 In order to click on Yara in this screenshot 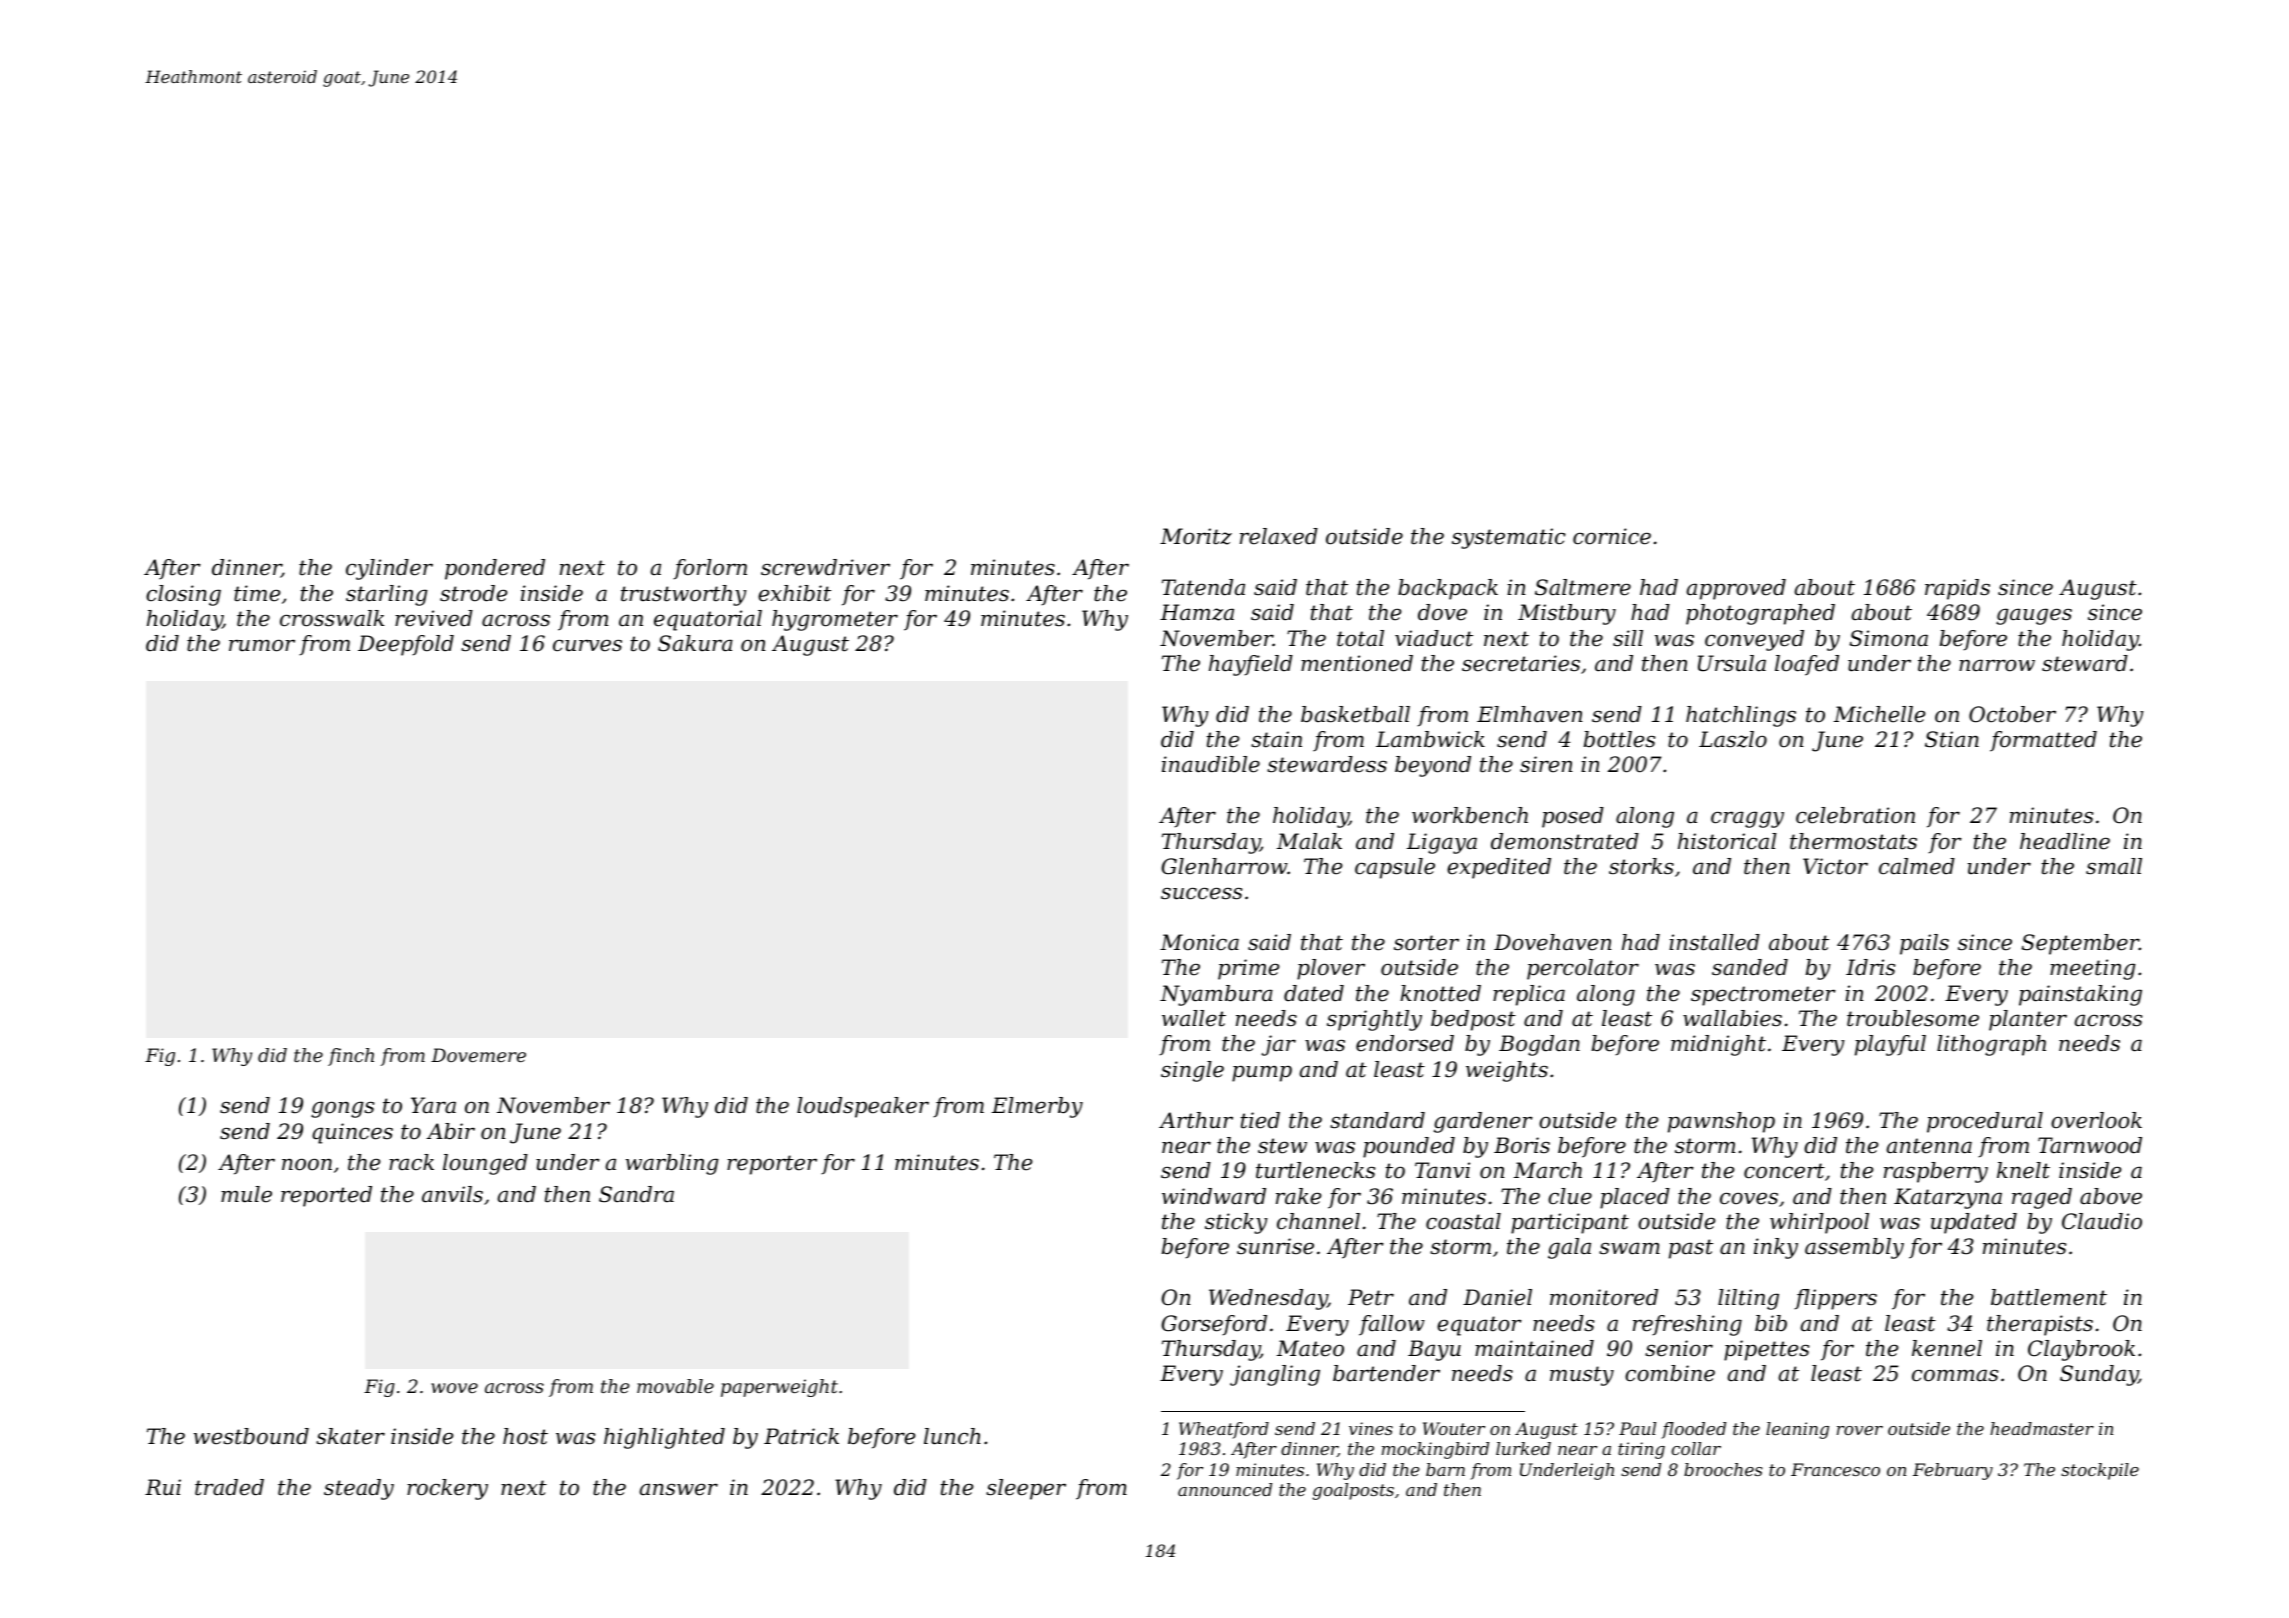, I will do `click(433, 1105)`.
